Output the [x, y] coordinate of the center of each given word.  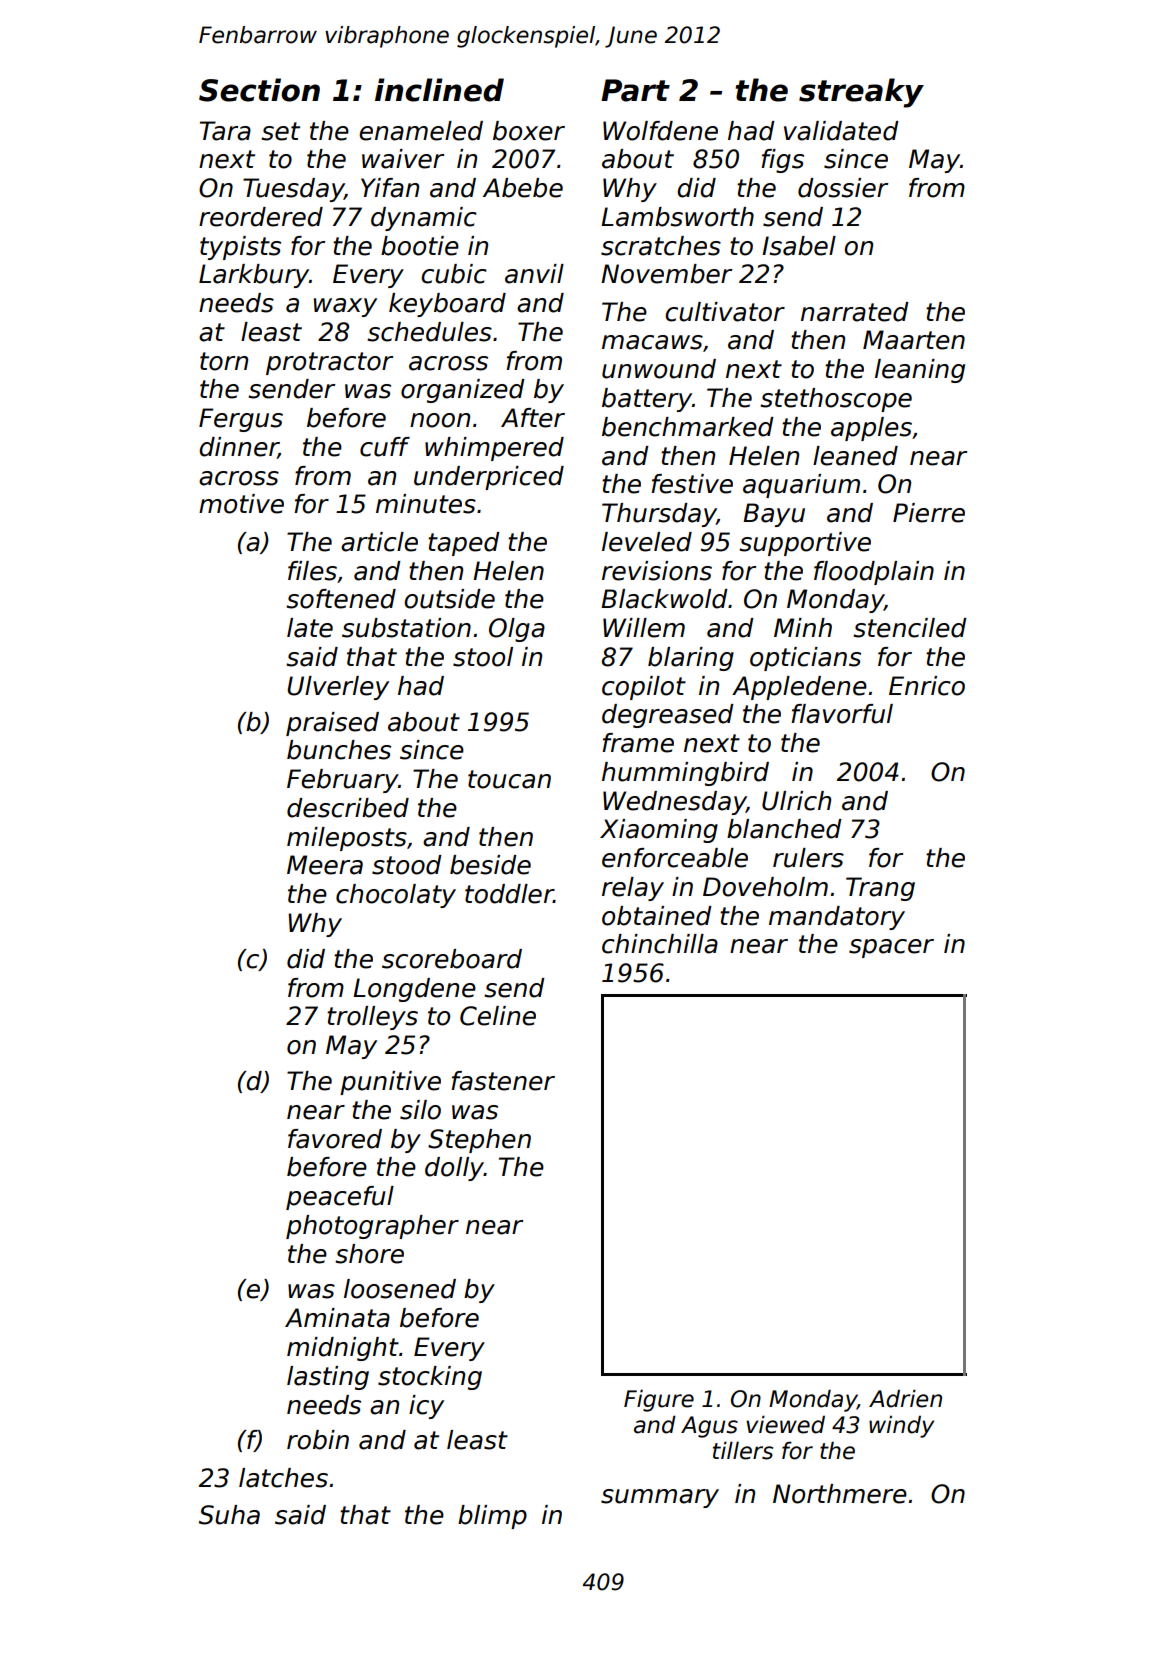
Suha [229, 1515]
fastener [503, 1081]
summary [660, 1498]
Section [259, 90]
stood [407, 865]
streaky [861, 93]
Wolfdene [660, 131]
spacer [891, 948]
